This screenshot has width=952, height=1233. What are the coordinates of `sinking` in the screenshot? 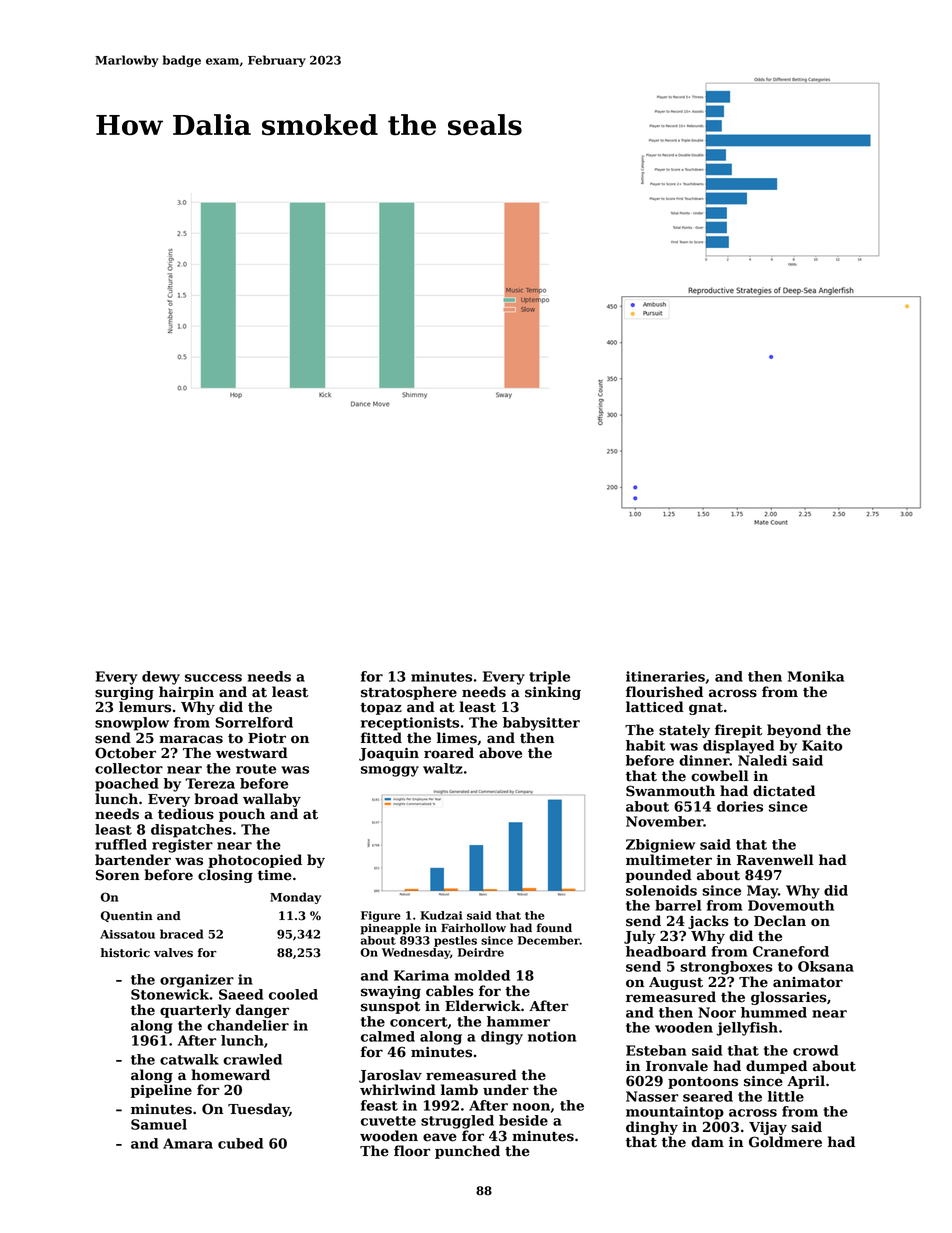 It's located at (553, 693).
